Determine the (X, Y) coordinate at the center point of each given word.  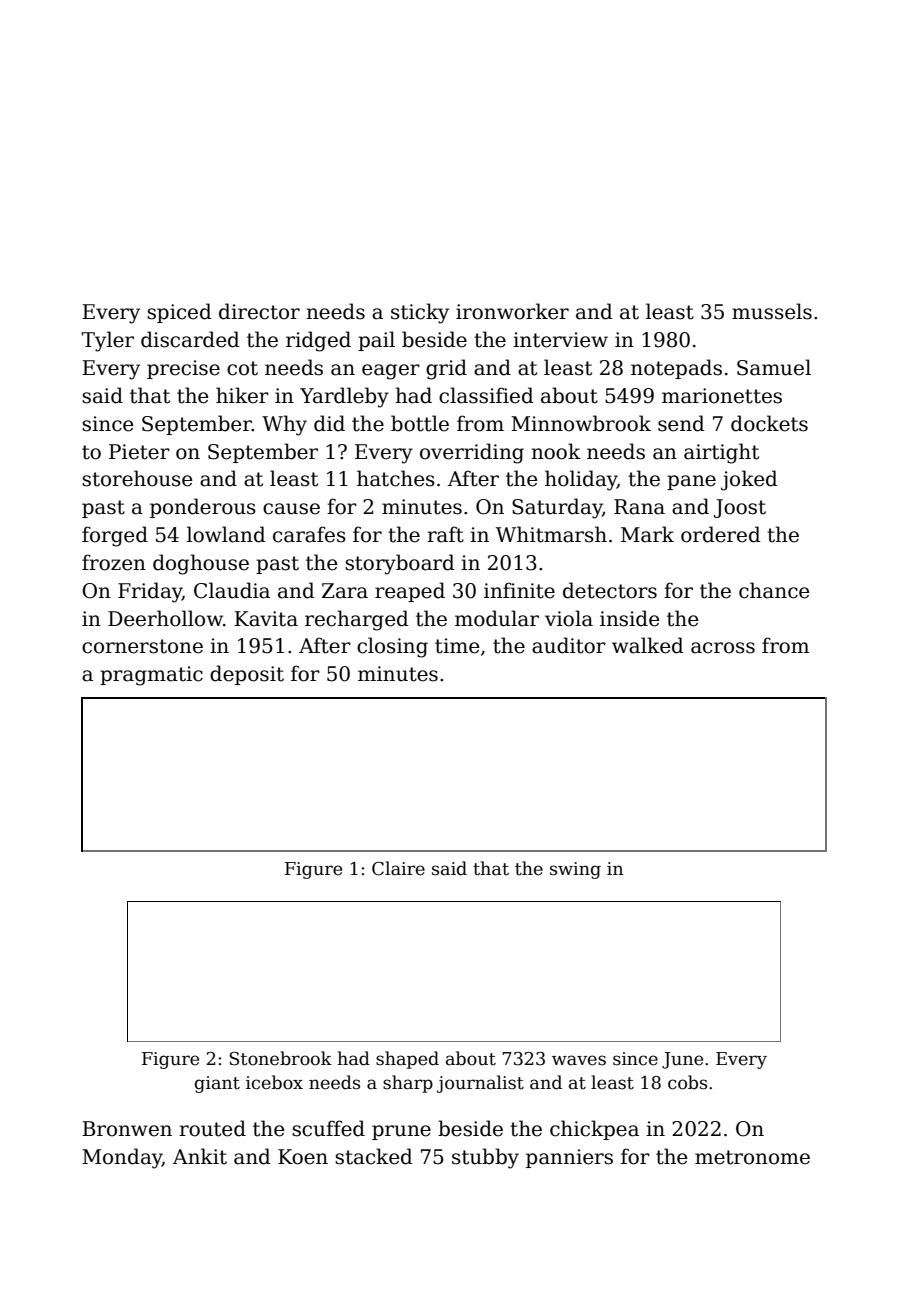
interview (560, 340)
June (682, 1060)
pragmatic (151, 676)
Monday (122, 1158)
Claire (398, 868)
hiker (242, 395)
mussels (772, 311)
